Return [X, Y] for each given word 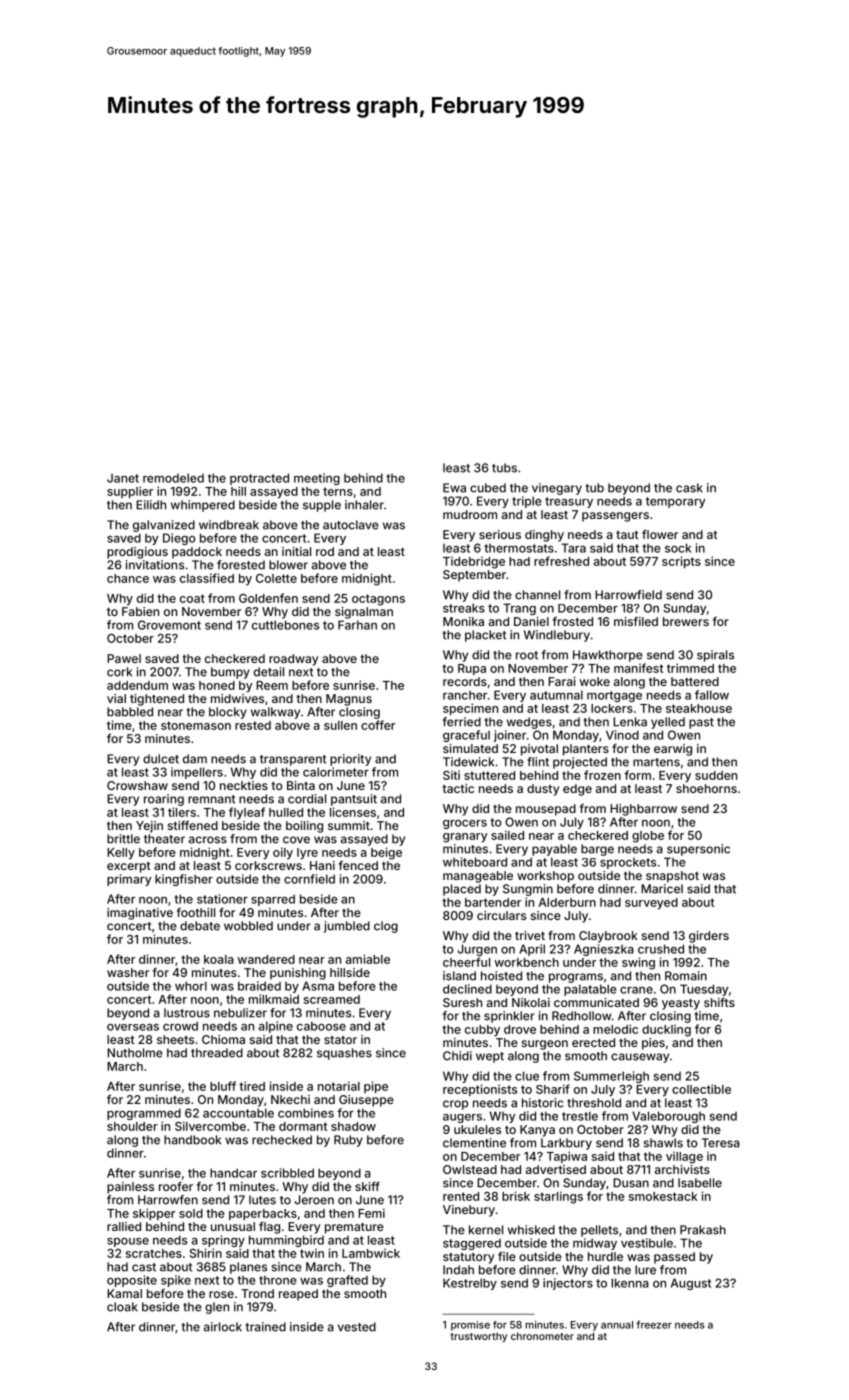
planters [586, 750]
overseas [133, 1027]
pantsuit [354, 800]
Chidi [457, 1056]
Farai [562, 681]
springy [223, 1241]
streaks [464, 608]
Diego [179, 539]
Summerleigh [611, 1077]
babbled [130, 712]
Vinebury [469, 1211]
